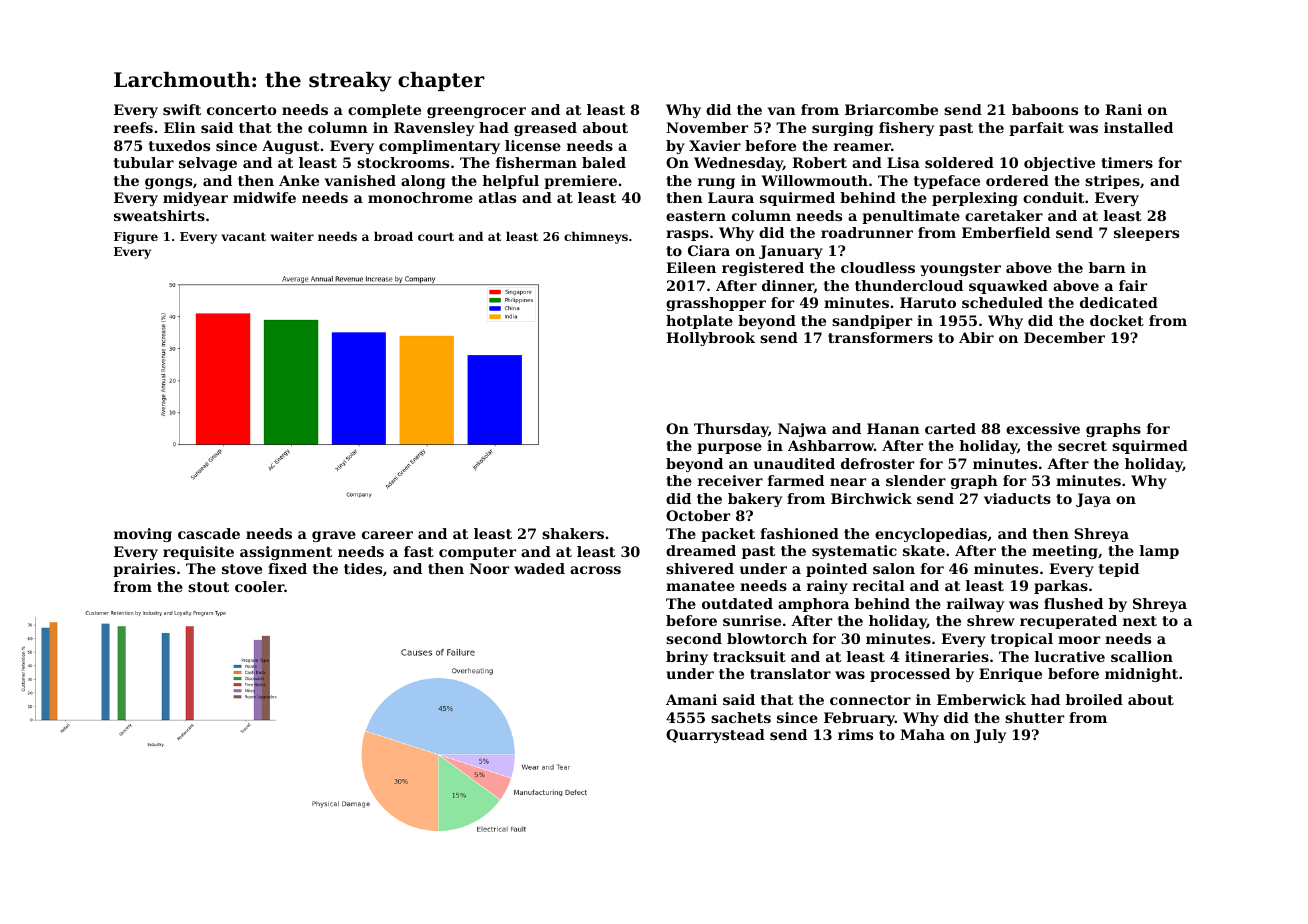  What do you see at coordinates (715, 736) in the image?
I see `Quarrystead` at bounding box center [715, 736].
